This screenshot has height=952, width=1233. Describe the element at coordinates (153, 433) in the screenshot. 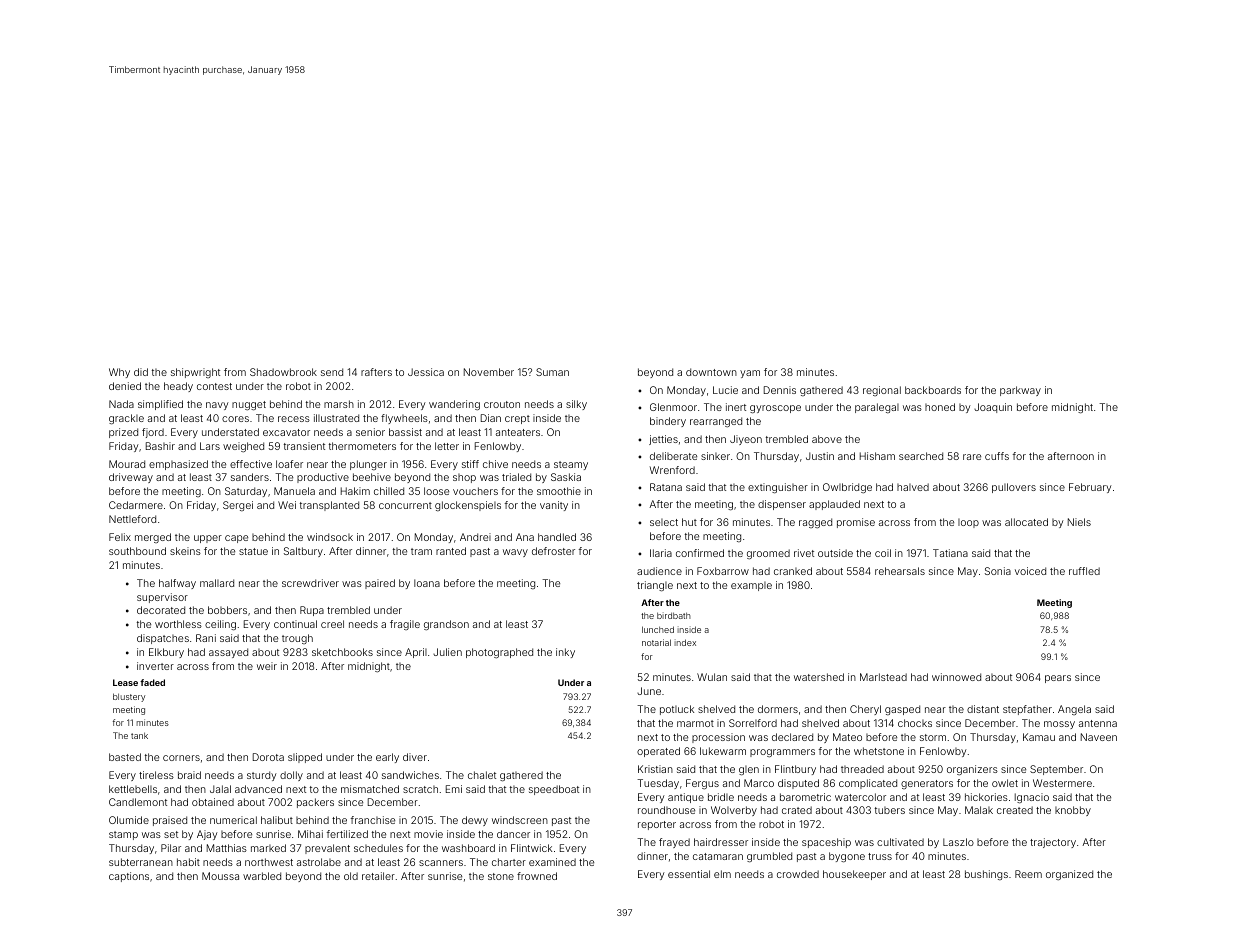

I see `fjord` at that location.
